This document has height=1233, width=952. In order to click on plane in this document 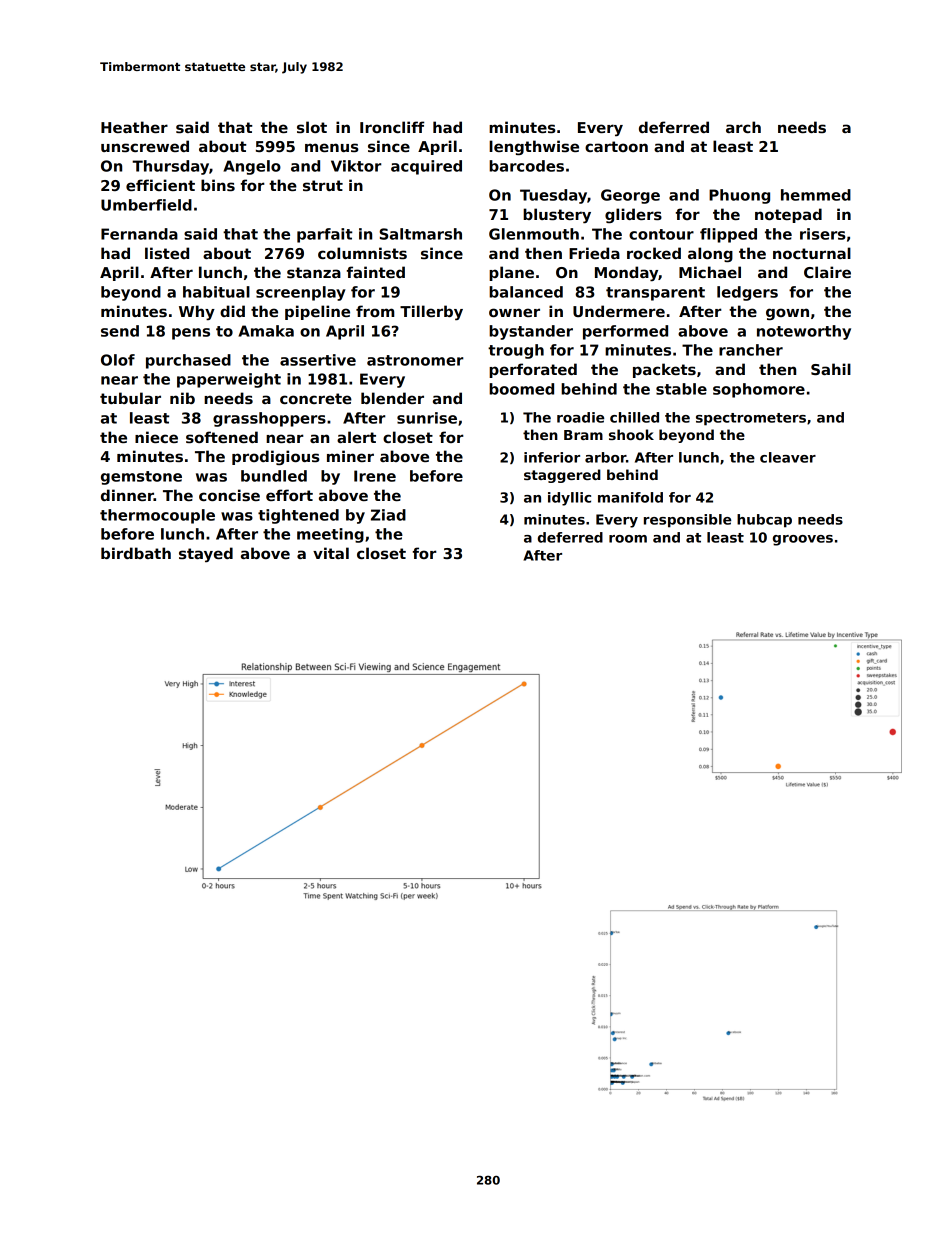, I will do `click(511, 273)`.
